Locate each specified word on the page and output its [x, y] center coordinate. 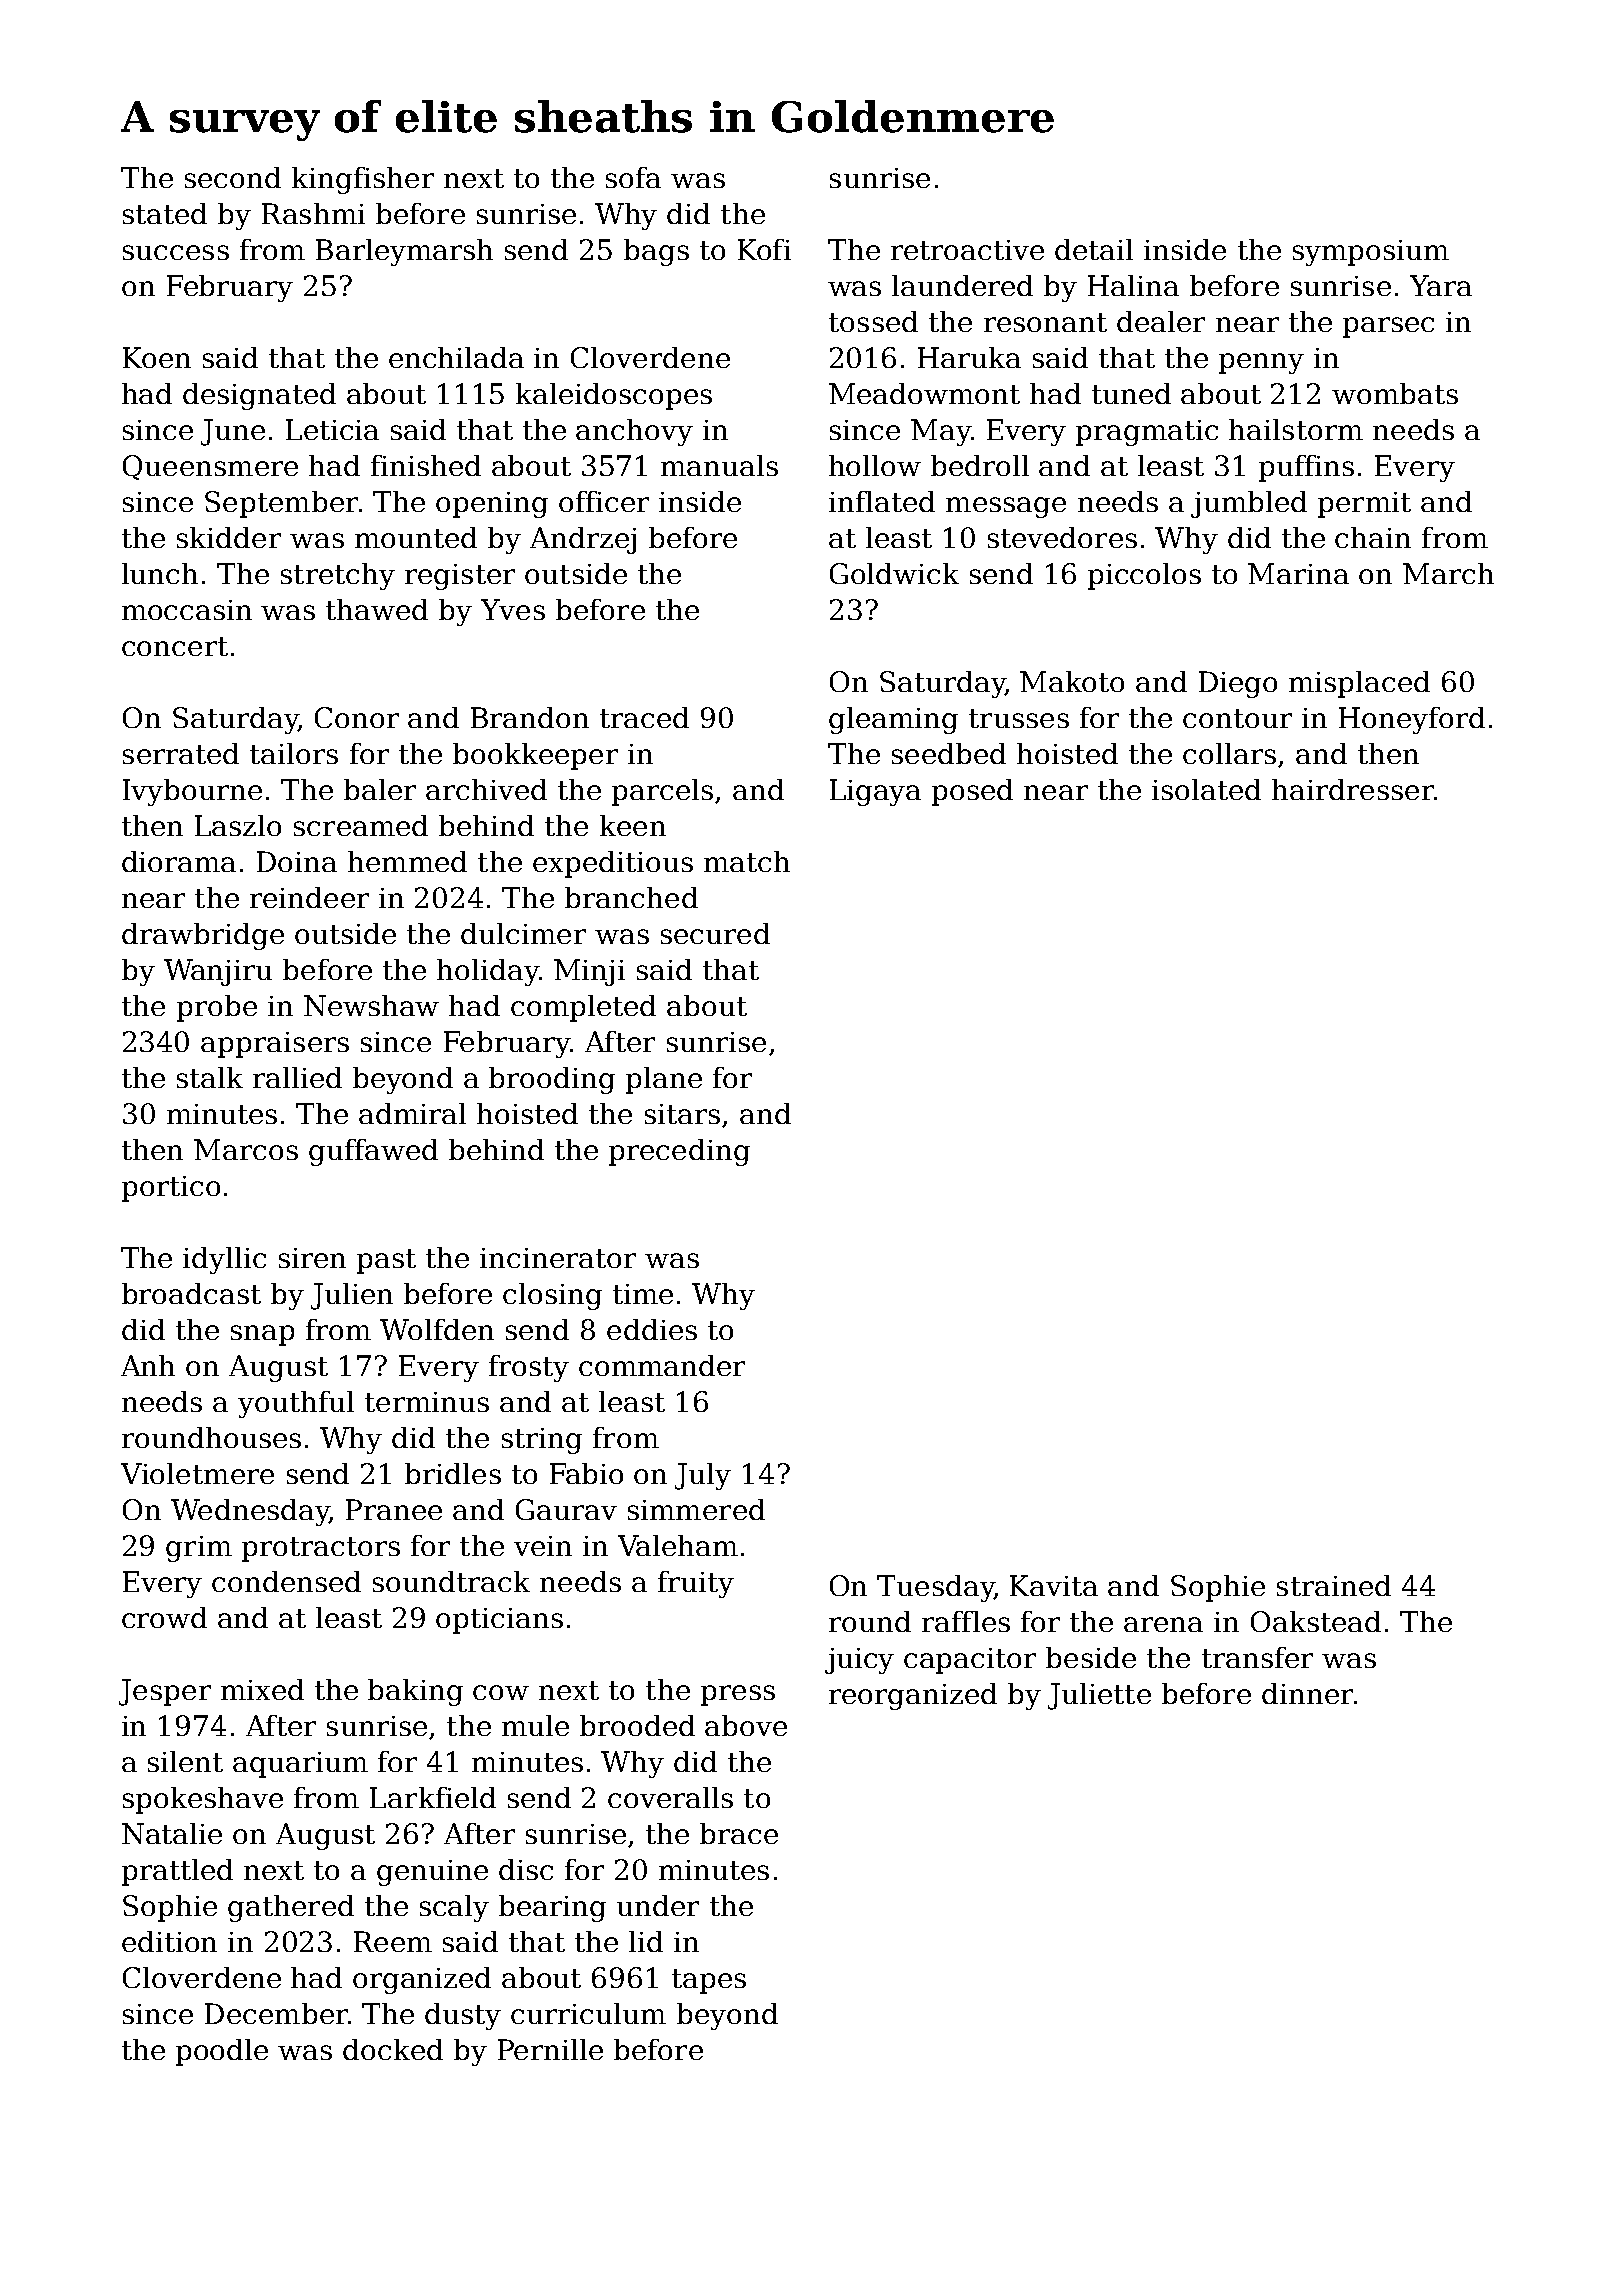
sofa [633, 177]
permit [1364, 505]
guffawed [373, 1152]
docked [393, 2049]
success [176, 252]
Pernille [550, 2049]
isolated [1206, 789]
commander [662, 1365]
